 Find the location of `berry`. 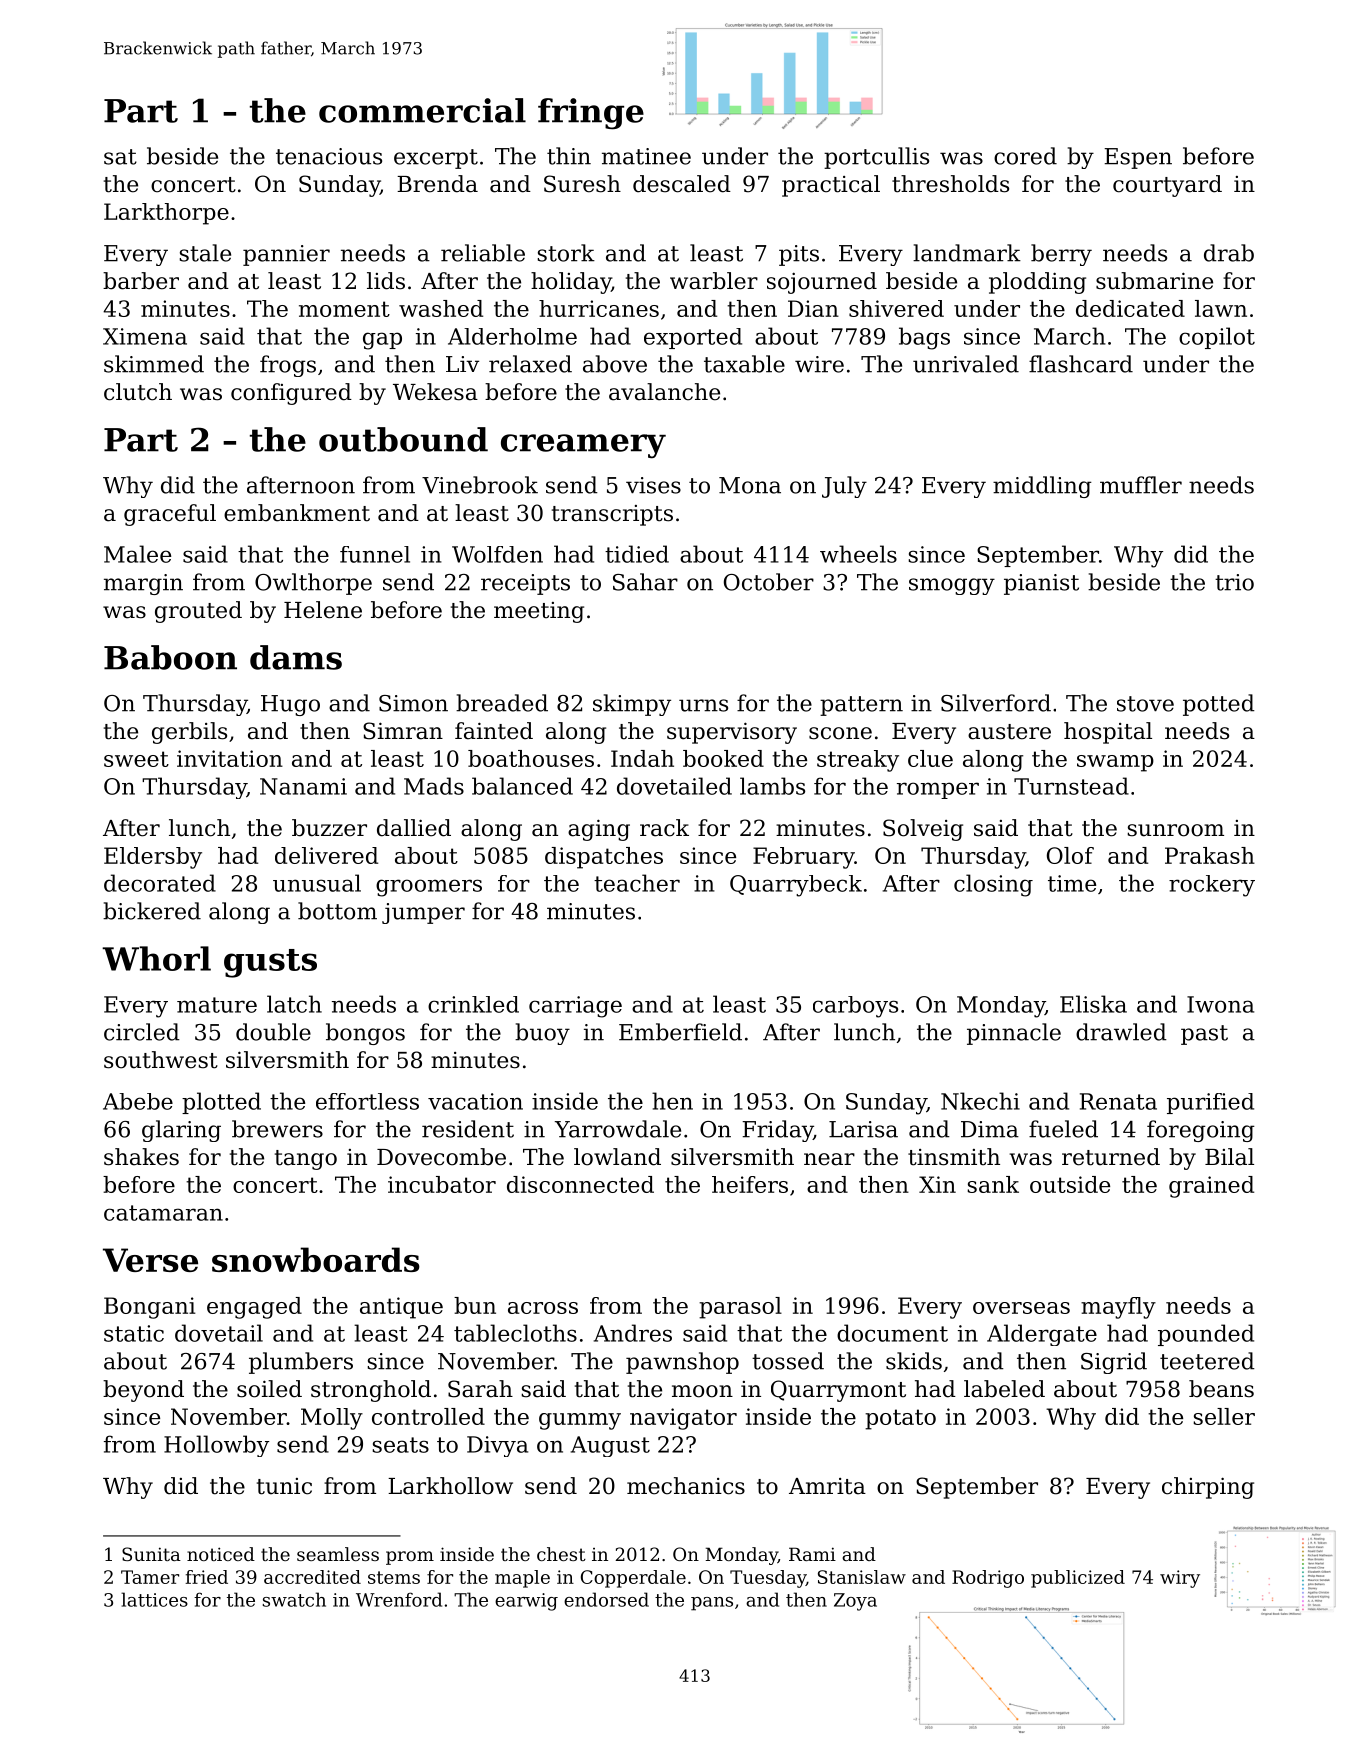

berry is located at coordinates (1061, 255).
